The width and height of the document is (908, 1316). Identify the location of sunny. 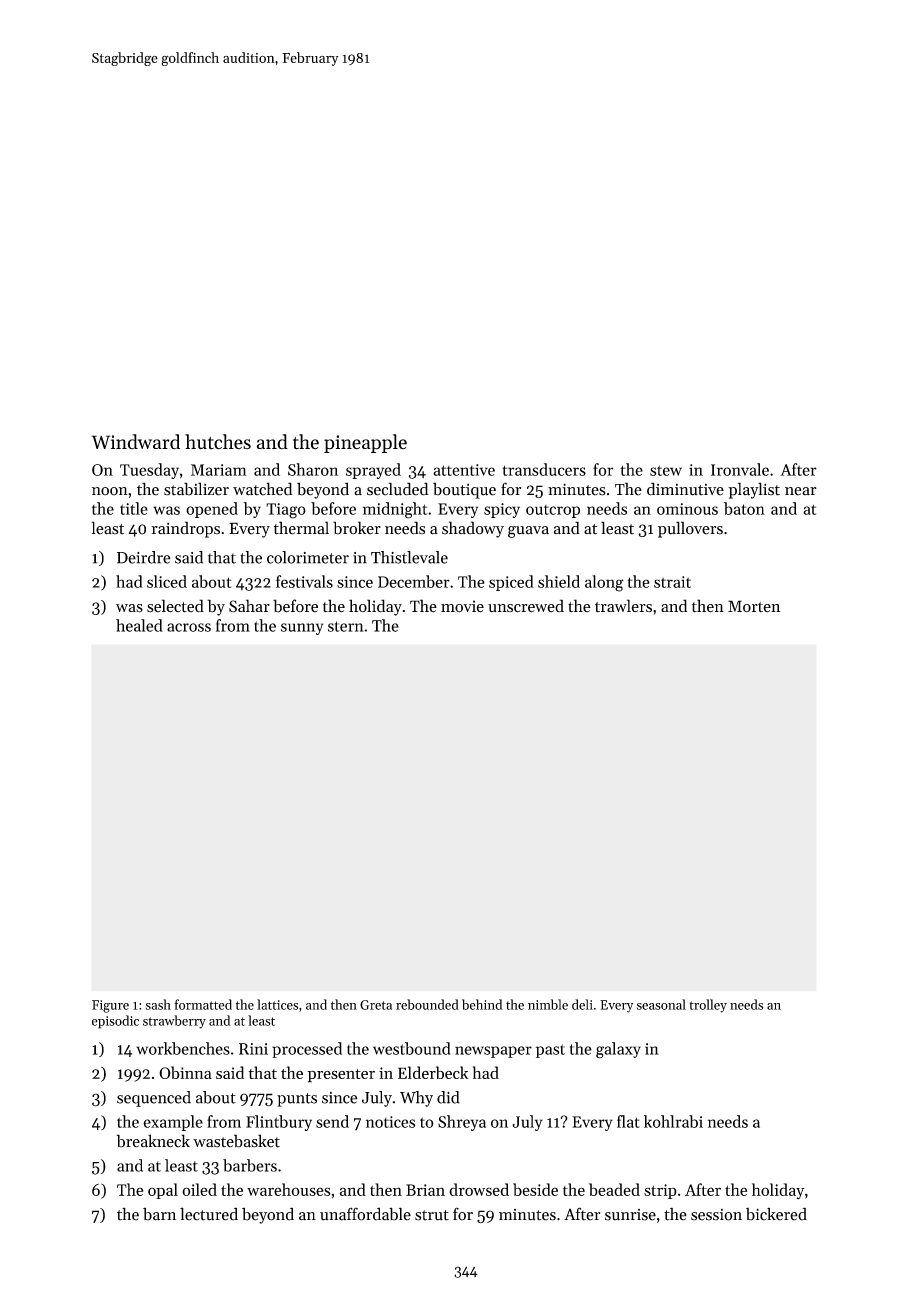
(302, 629).
